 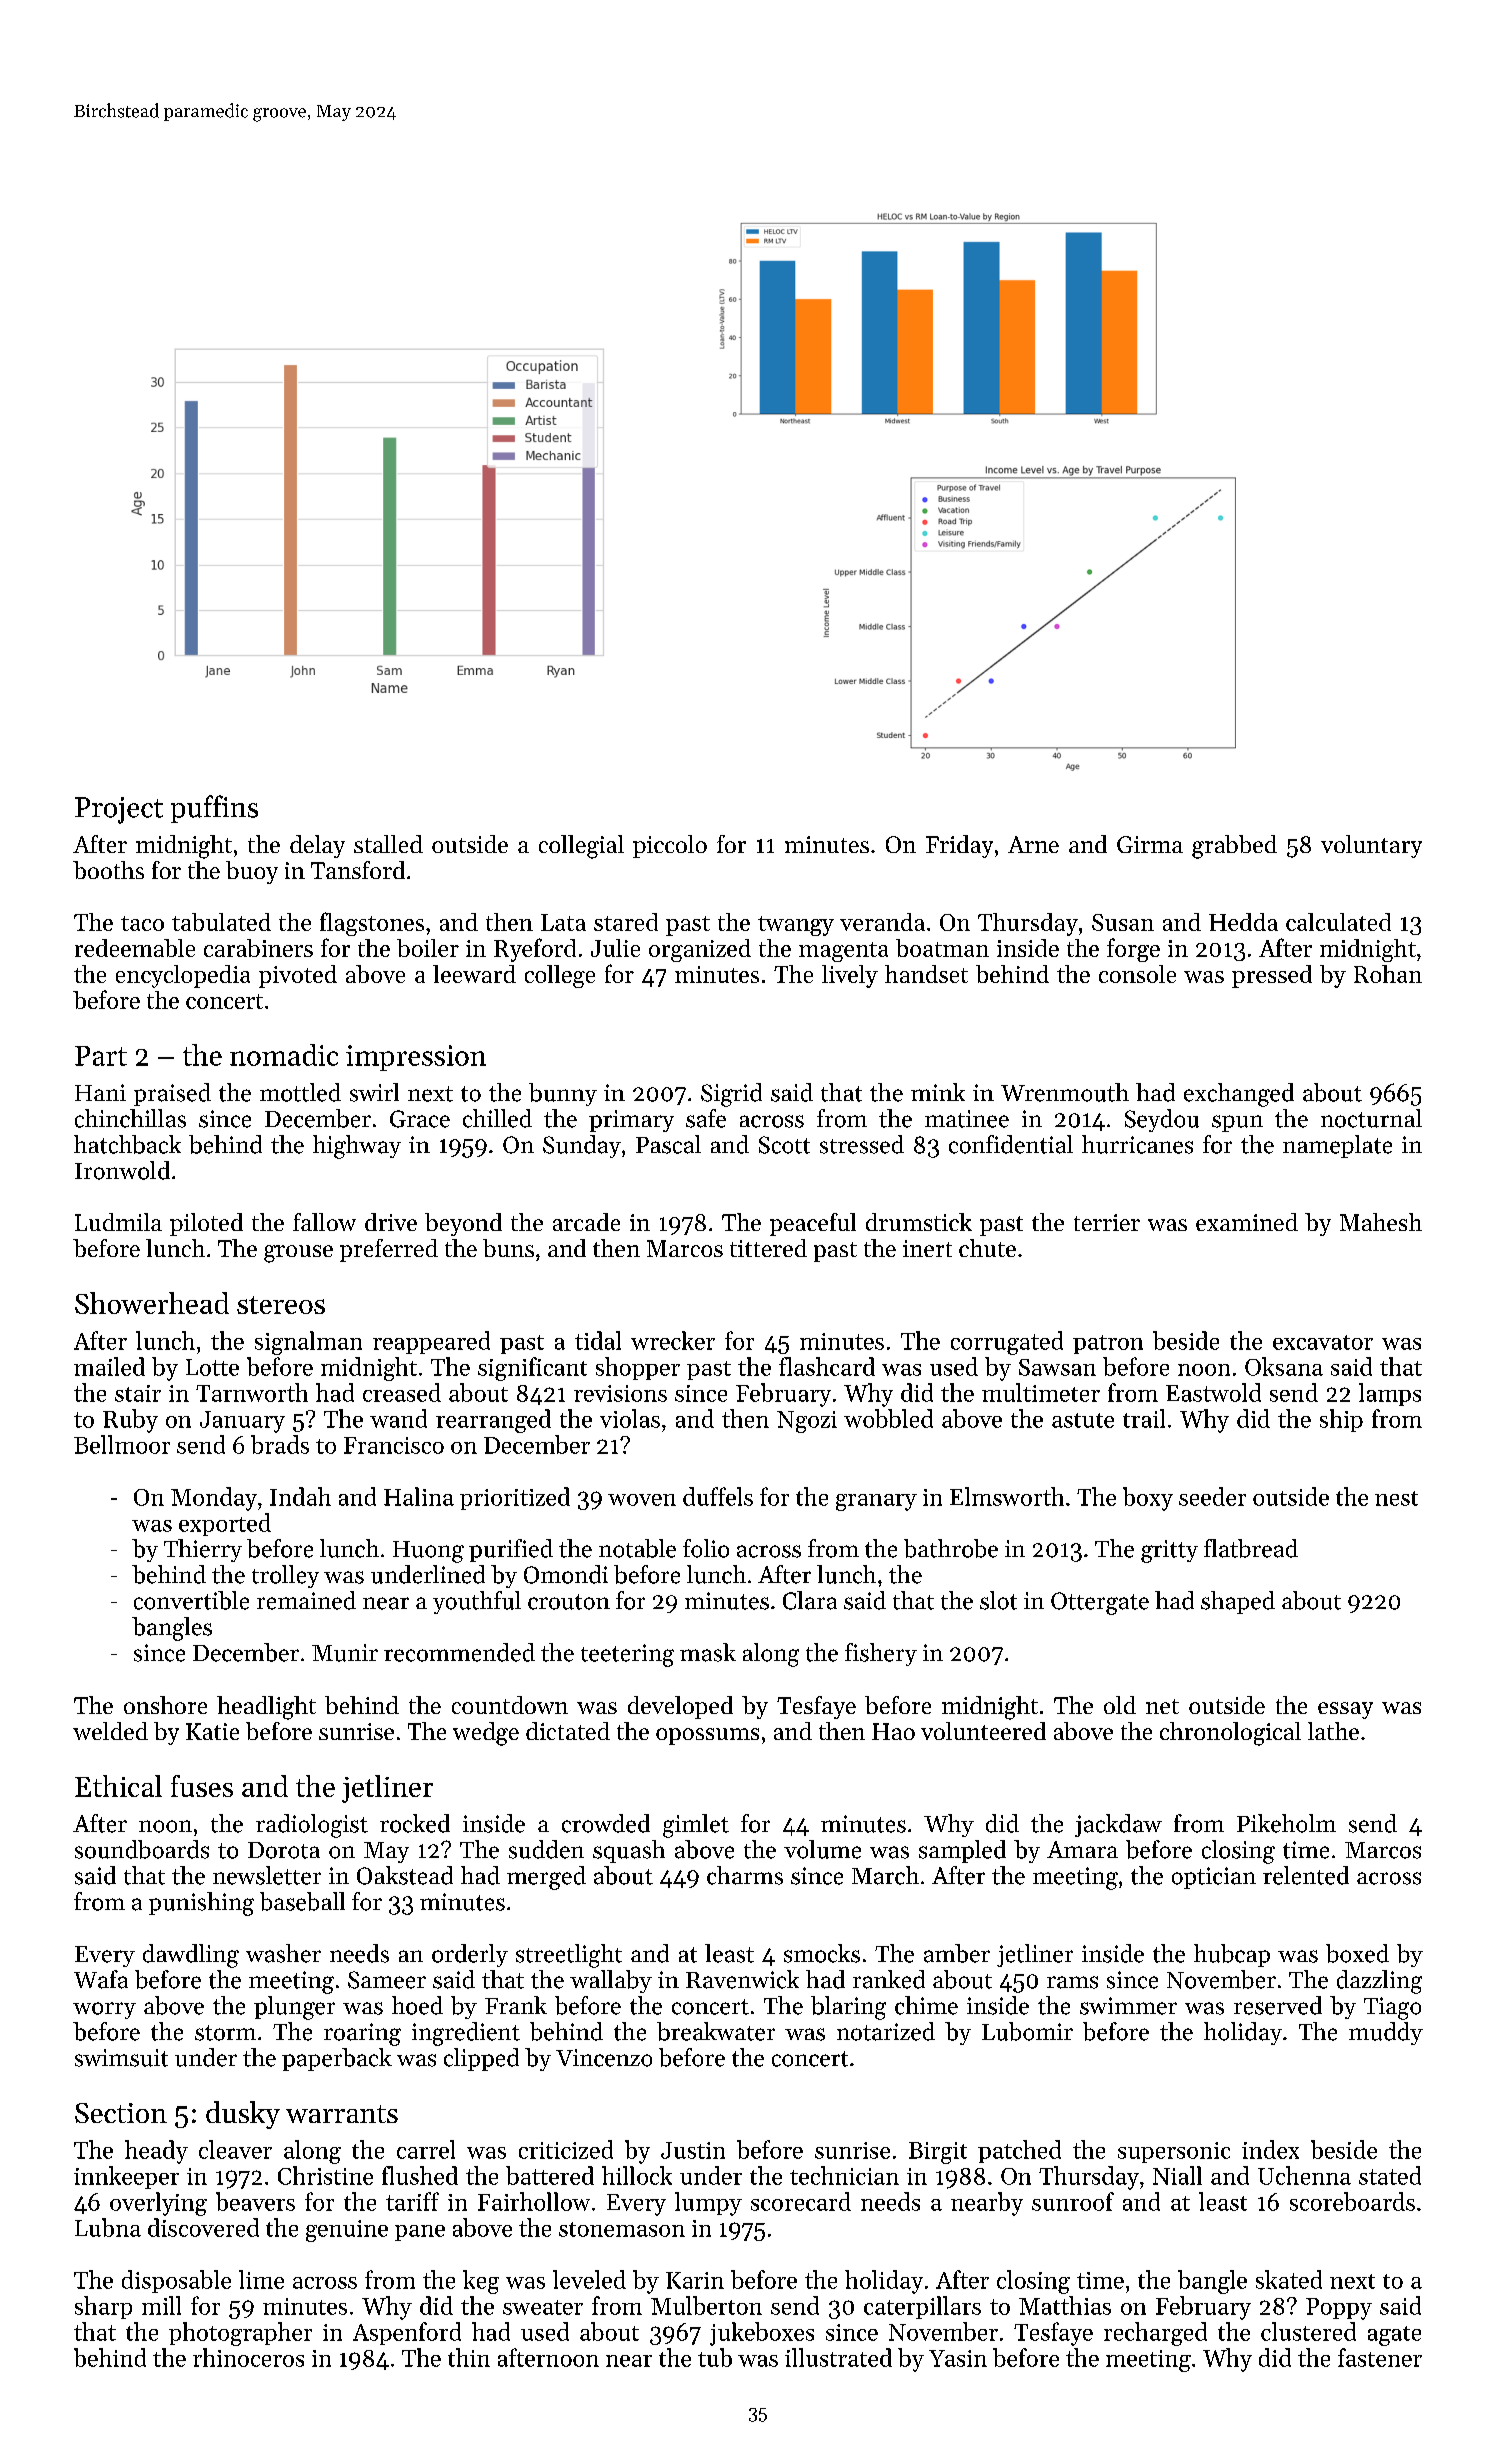 I want to click on jackdaw, so click(x=1118, y=1825).
